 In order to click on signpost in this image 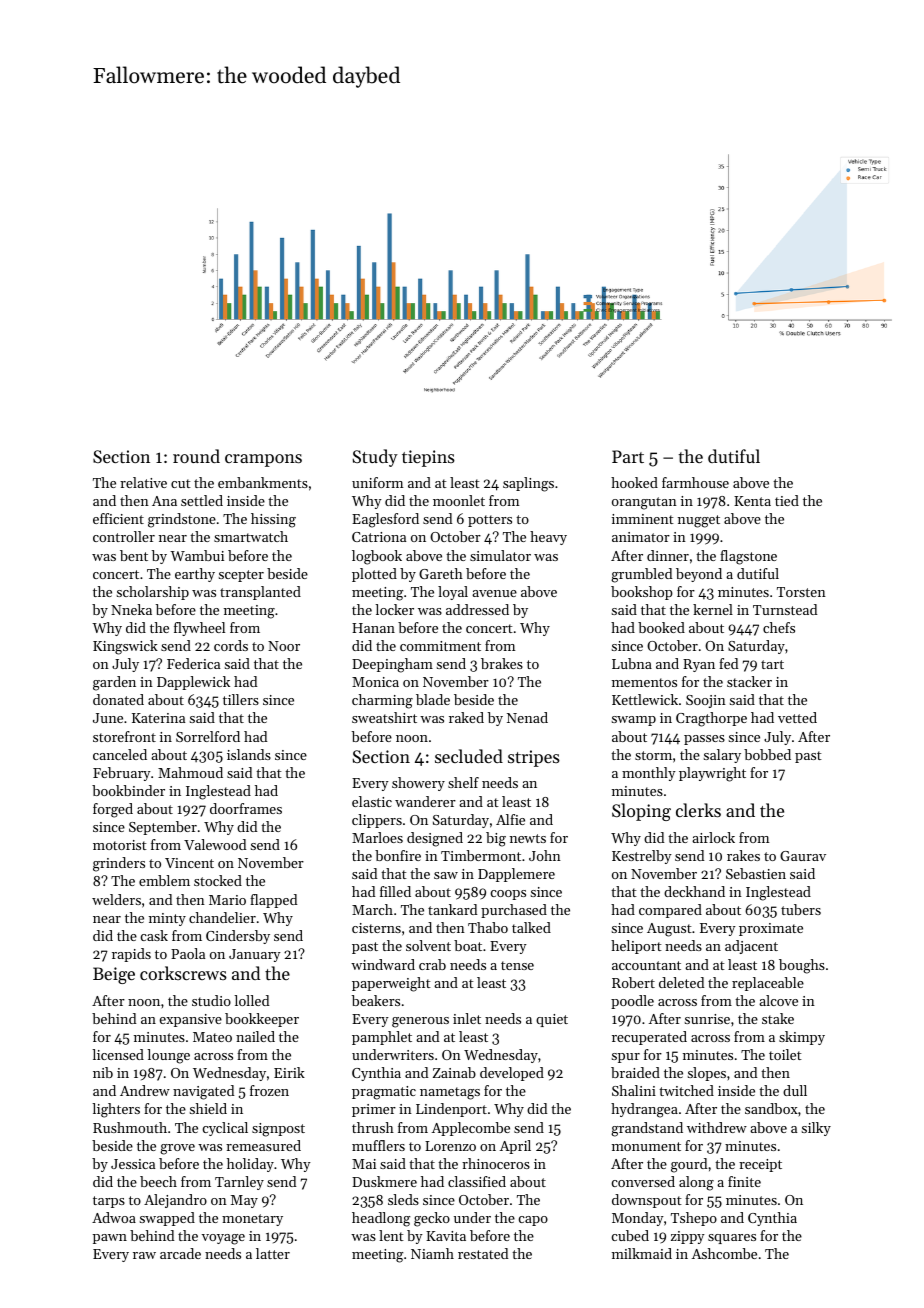, I will do `click(278, 1130)`.
